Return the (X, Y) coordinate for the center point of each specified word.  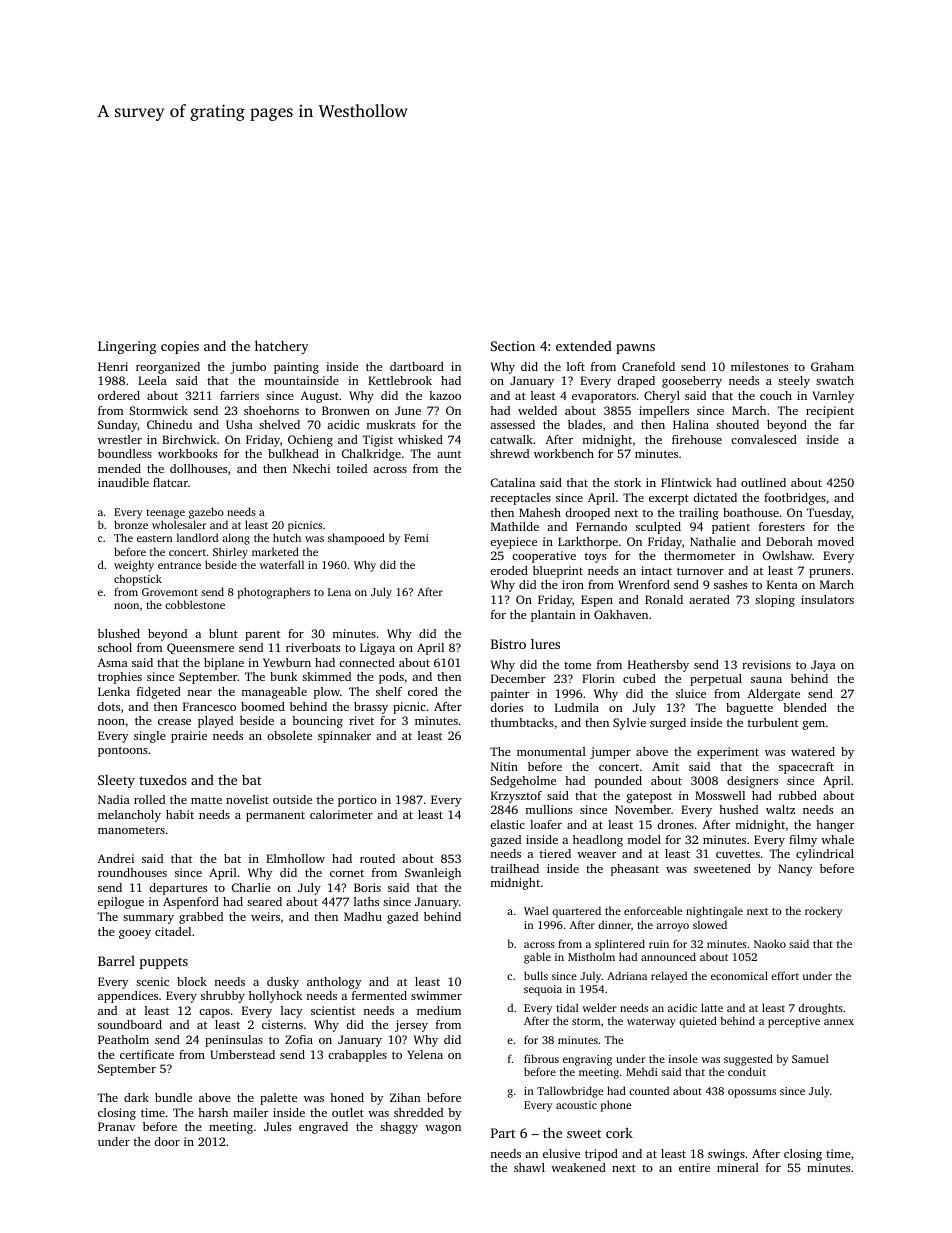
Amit (665, 766)
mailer (250, 1112)
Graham (832, 366)
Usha (239, 424)
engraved (323, 1128)
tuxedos (162, 779)
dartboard (417, 366)
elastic (507, 824)
